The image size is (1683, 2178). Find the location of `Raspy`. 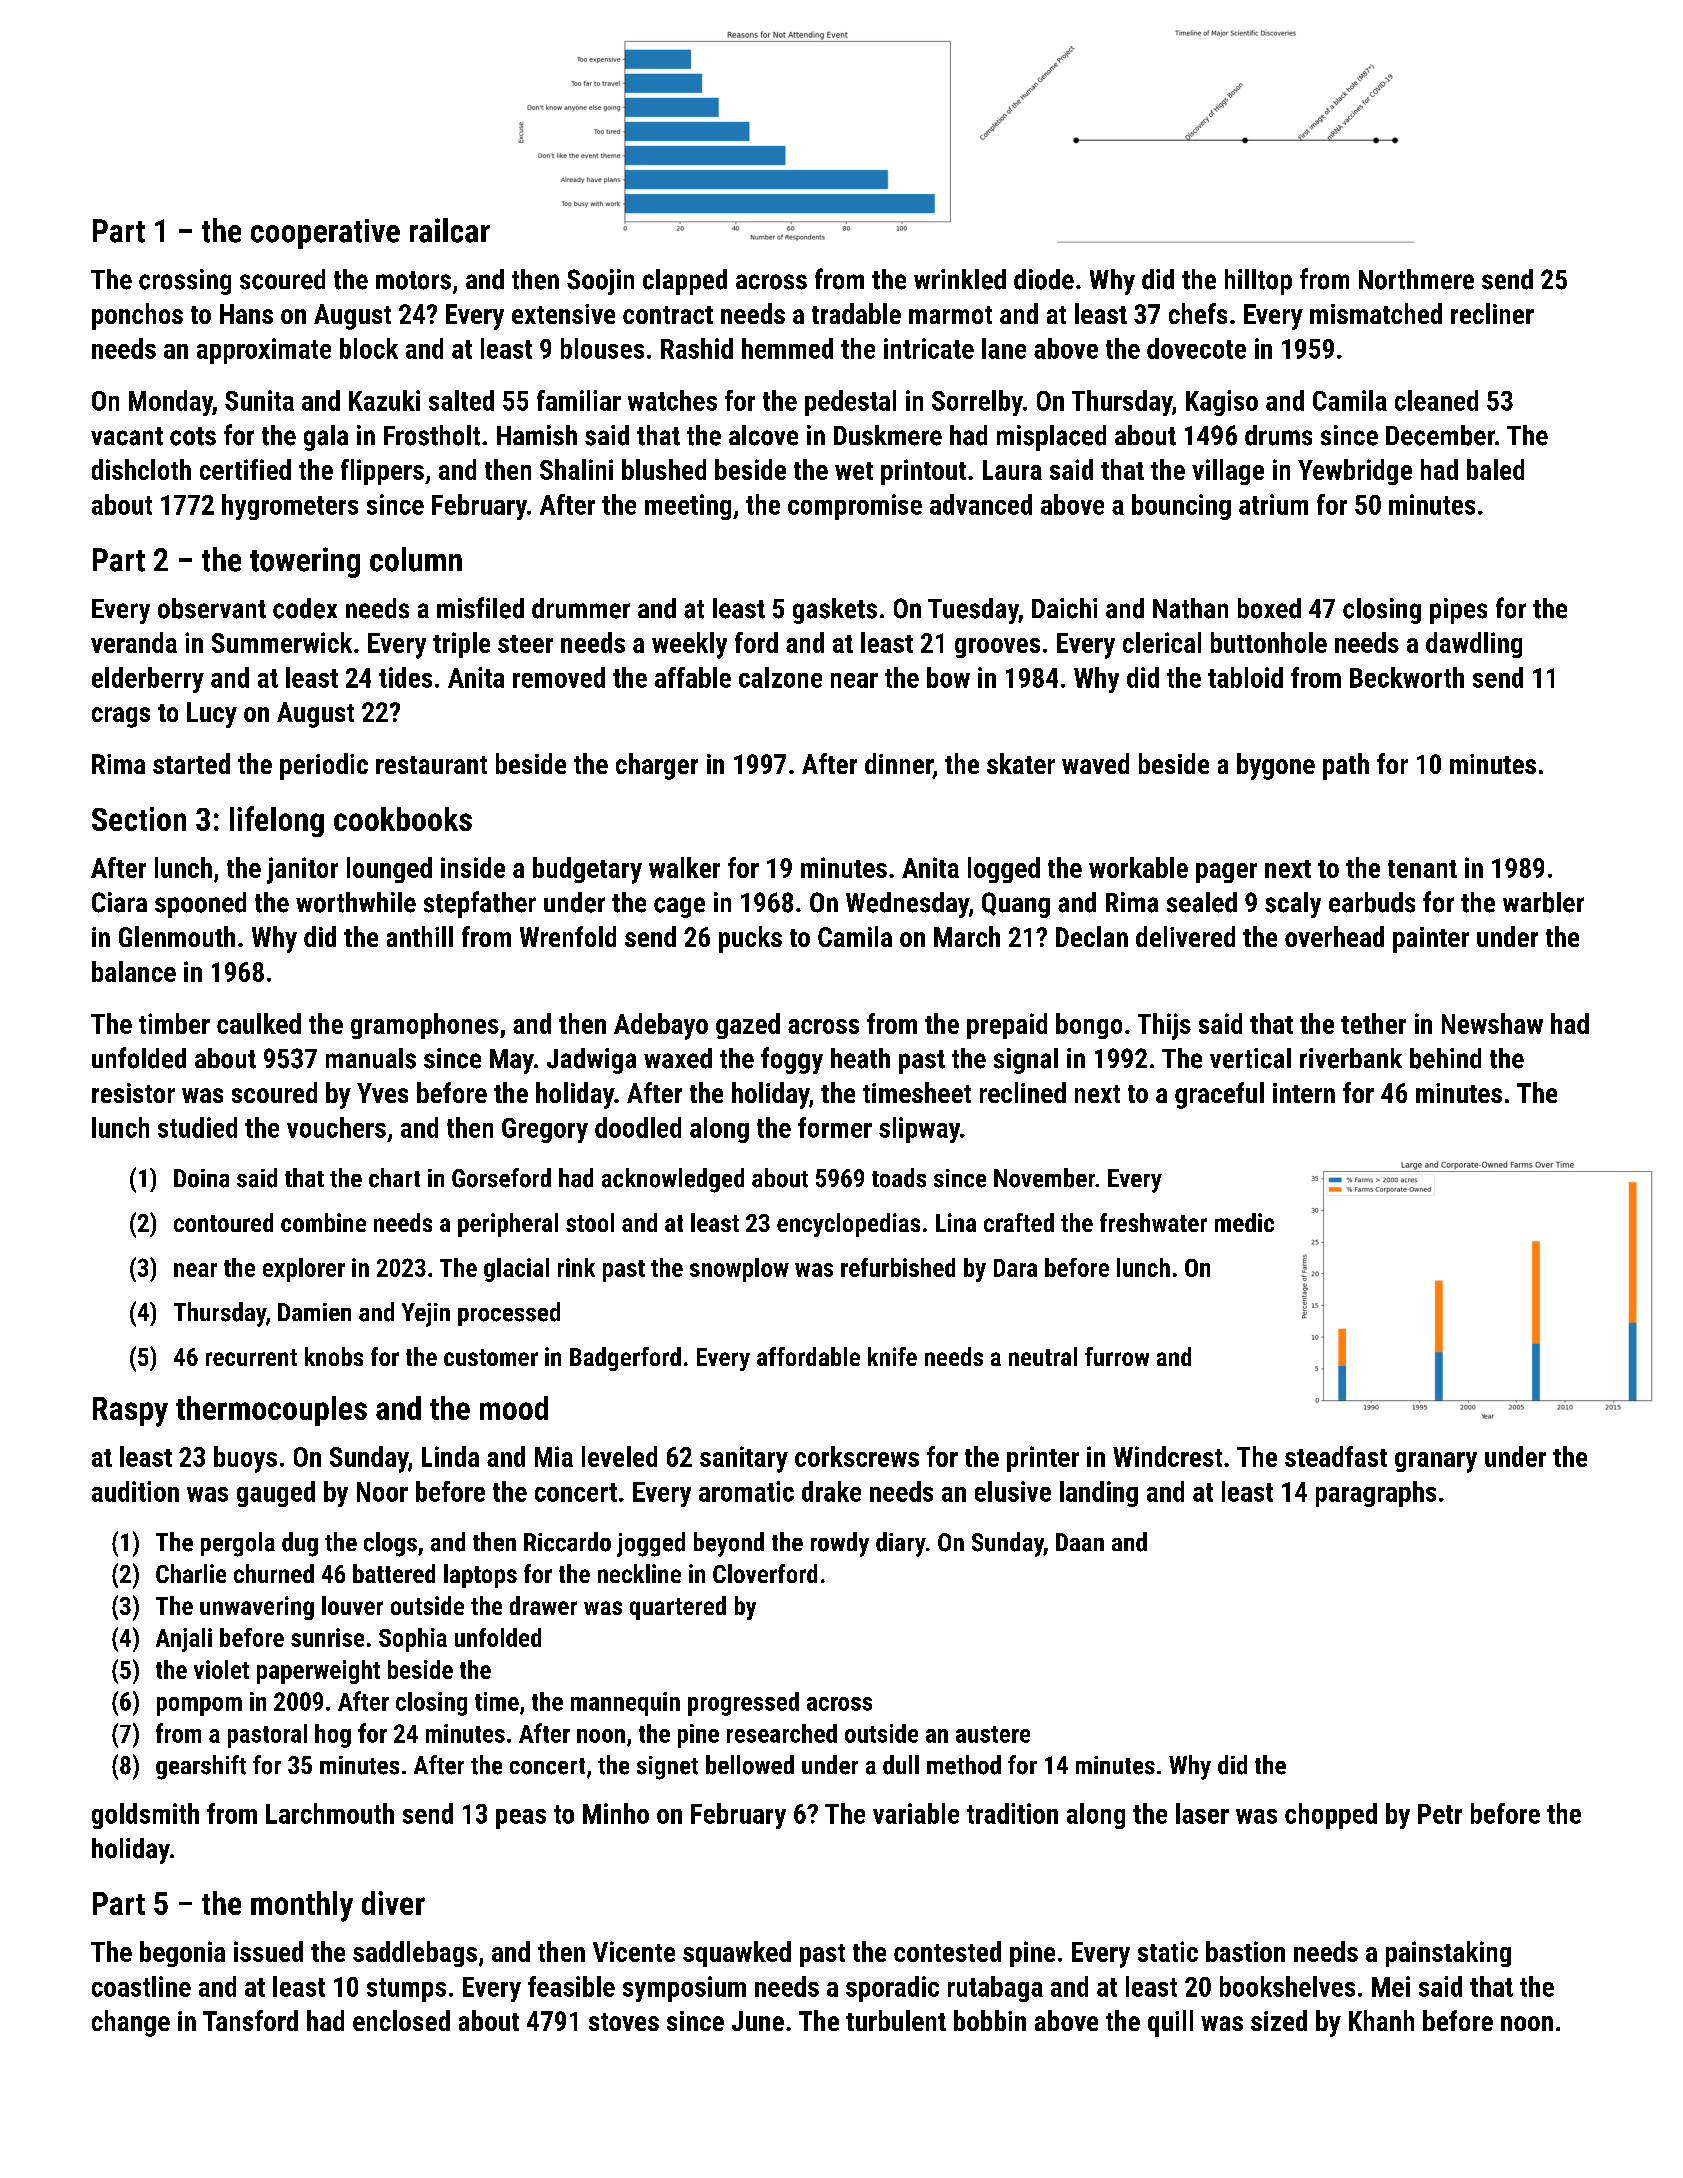

Raspy is located at coordinates (130, 1412).
